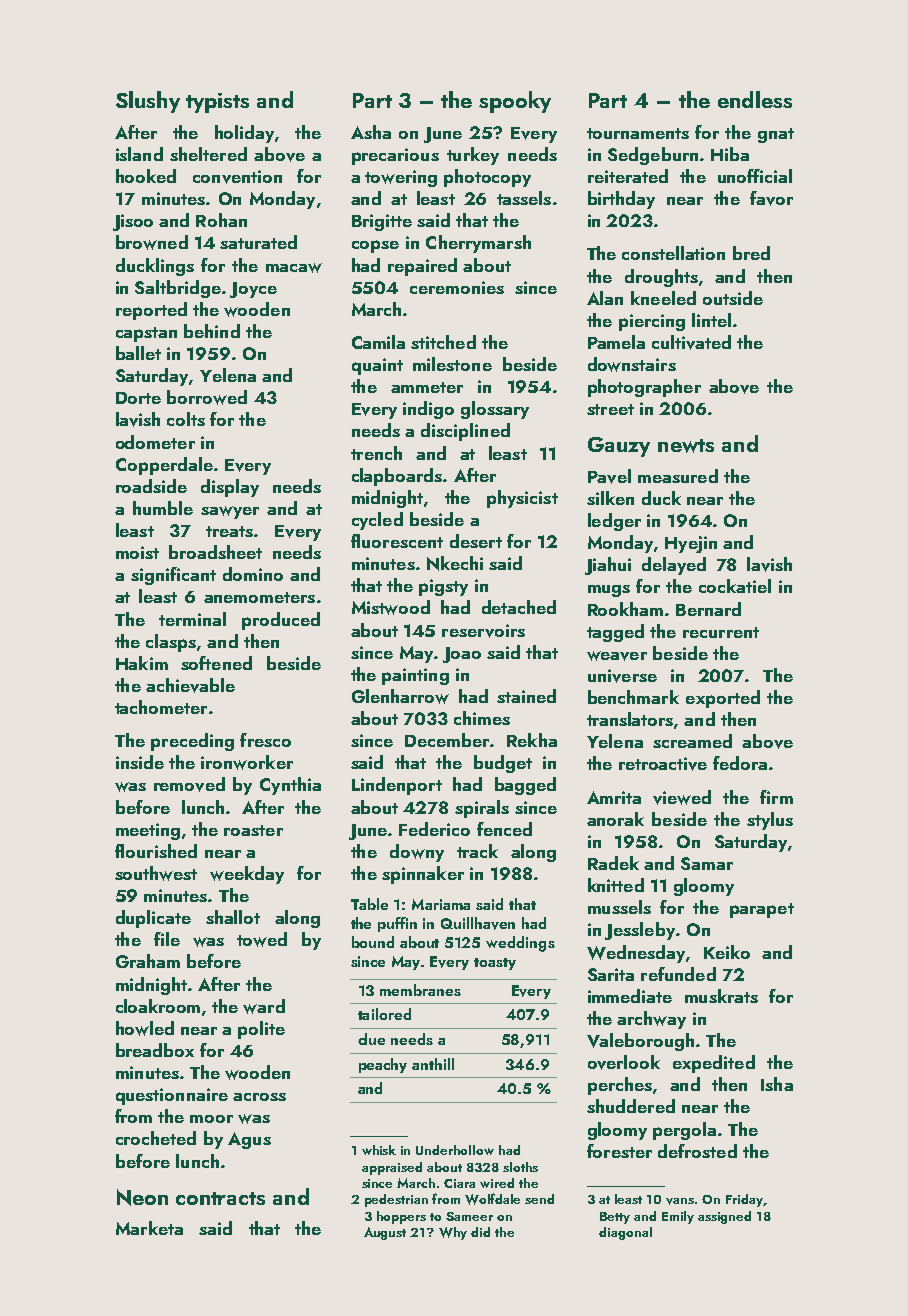 This document has width=908, height=1316. Describe the element at coordinates (478, 244) in the document. I see `Cherrymarsh` at that location.
